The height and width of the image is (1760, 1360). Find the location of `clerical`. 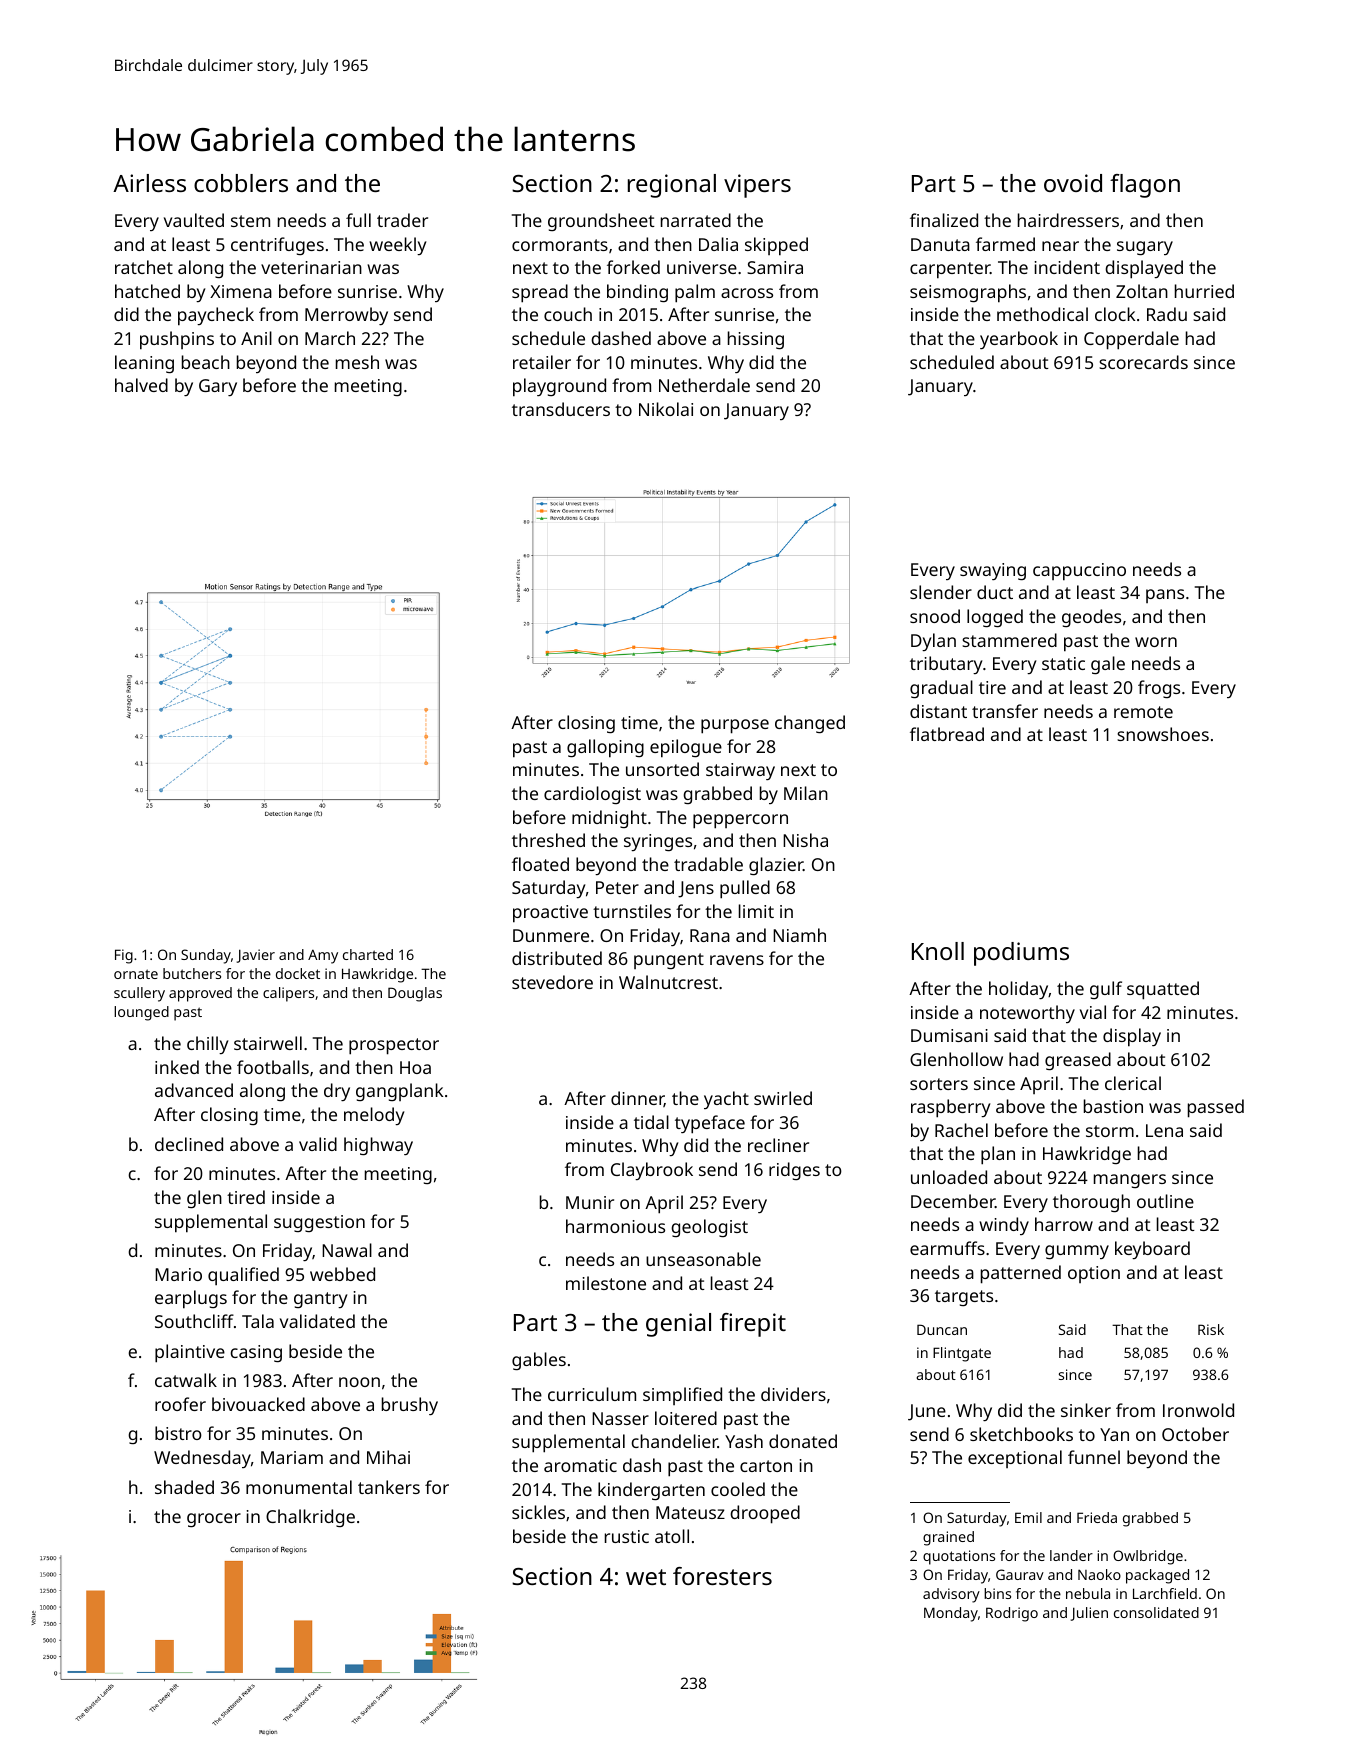

clerical is located at coordinates (1133, 1083).
